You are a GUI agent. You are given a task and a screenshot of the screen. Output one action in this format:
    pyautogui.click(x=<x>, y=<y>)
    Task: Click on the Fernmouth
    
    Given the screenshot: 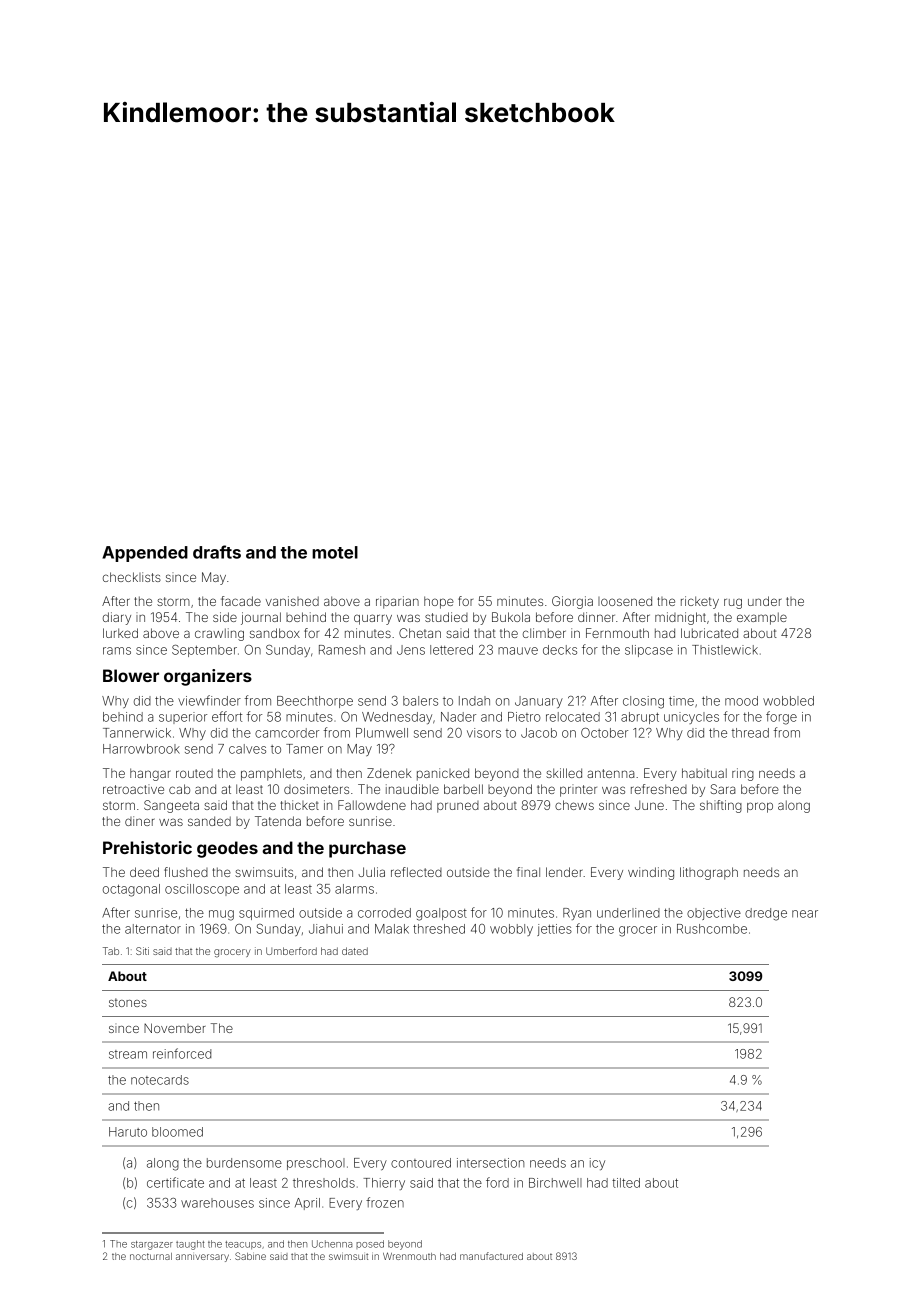 What is the action you would take?
    pyautogui.click(x=617, y=633)
